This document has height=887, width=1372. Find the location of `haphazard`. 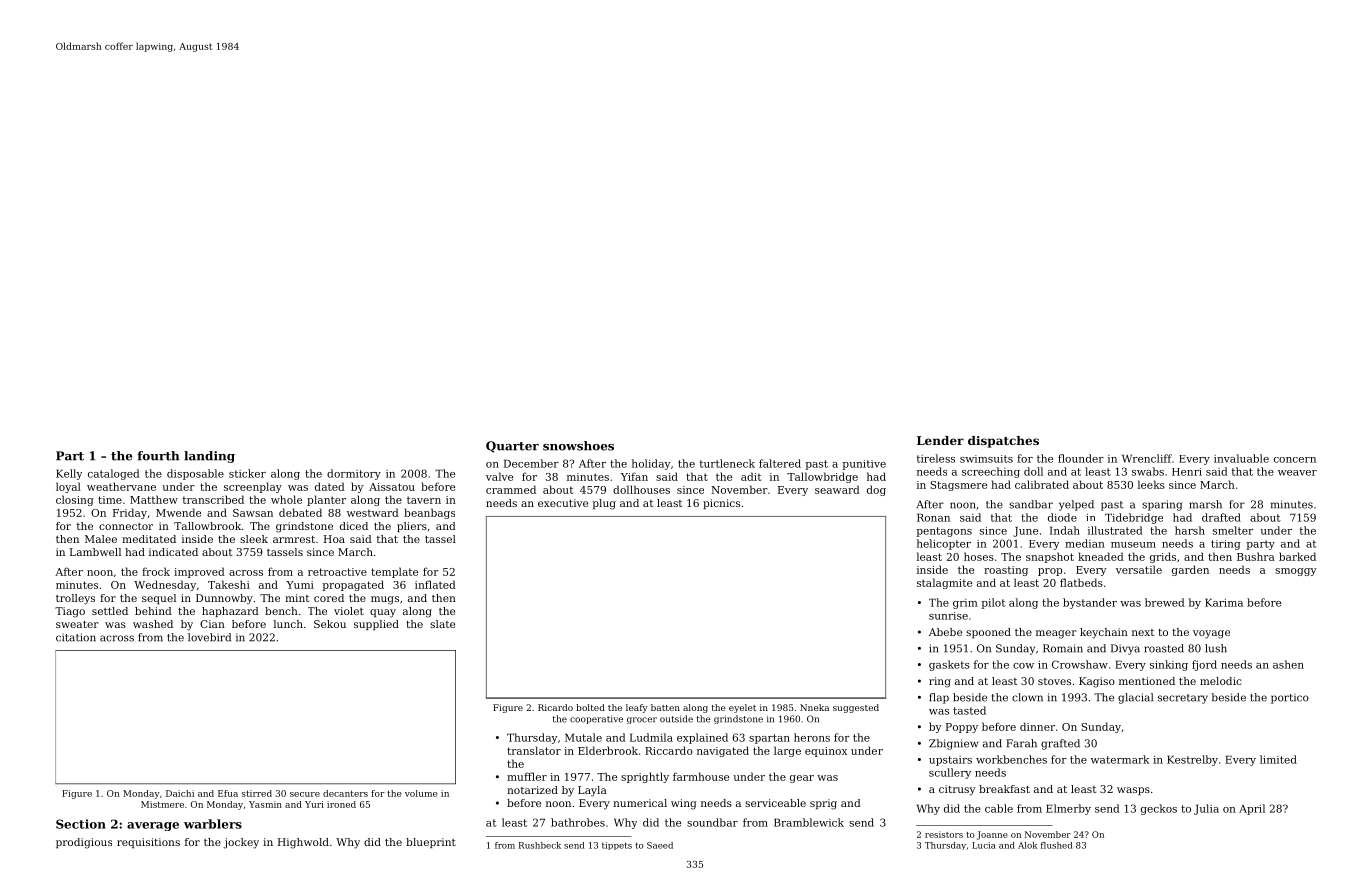

haphazard is located at coordinates (230, 612).
